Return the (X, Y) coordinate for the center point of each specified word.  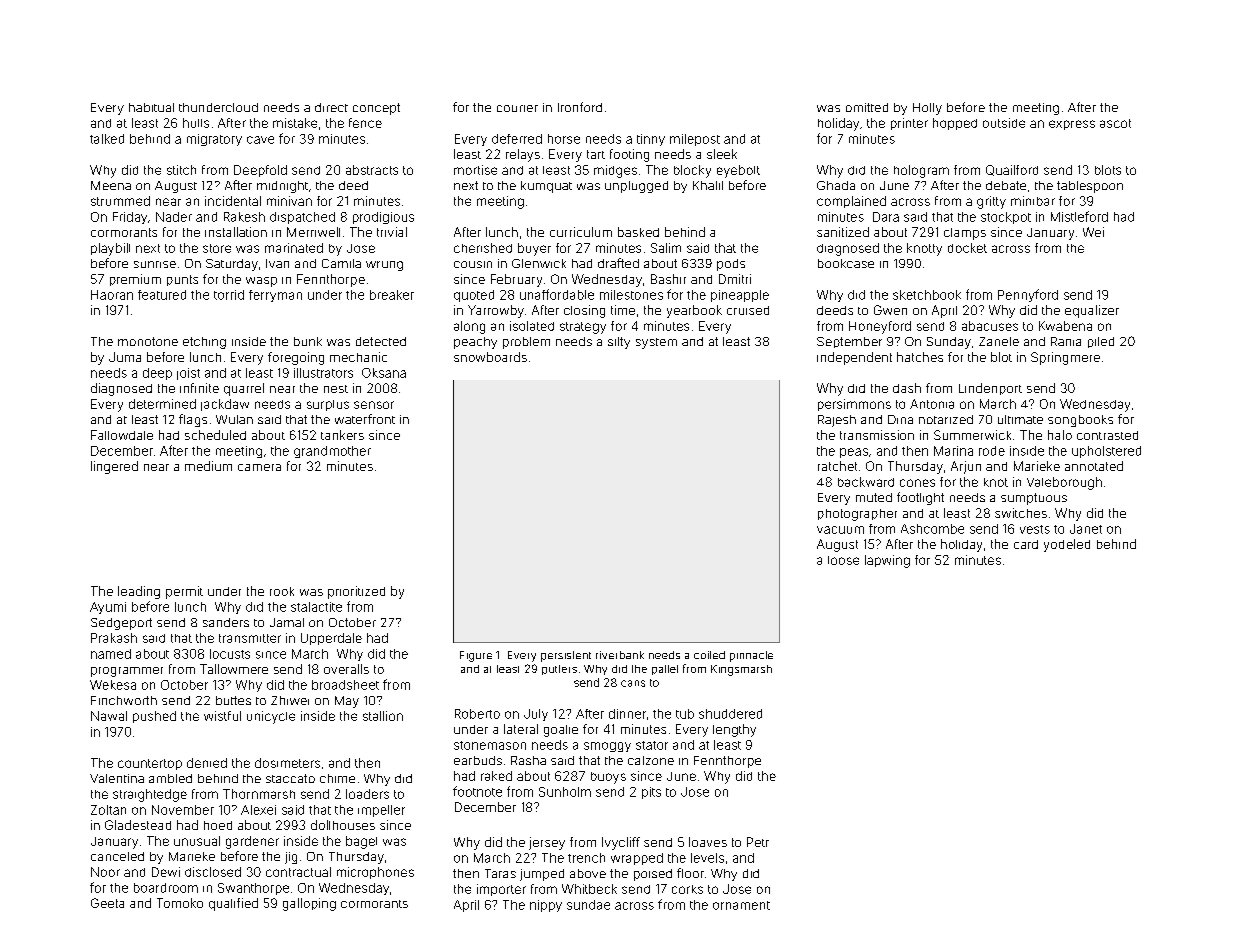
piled (1101, 342)
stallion (383, 716)
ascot (1115, 123)
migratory (214, 140)
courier (517, 108)
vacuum (840, 530)
